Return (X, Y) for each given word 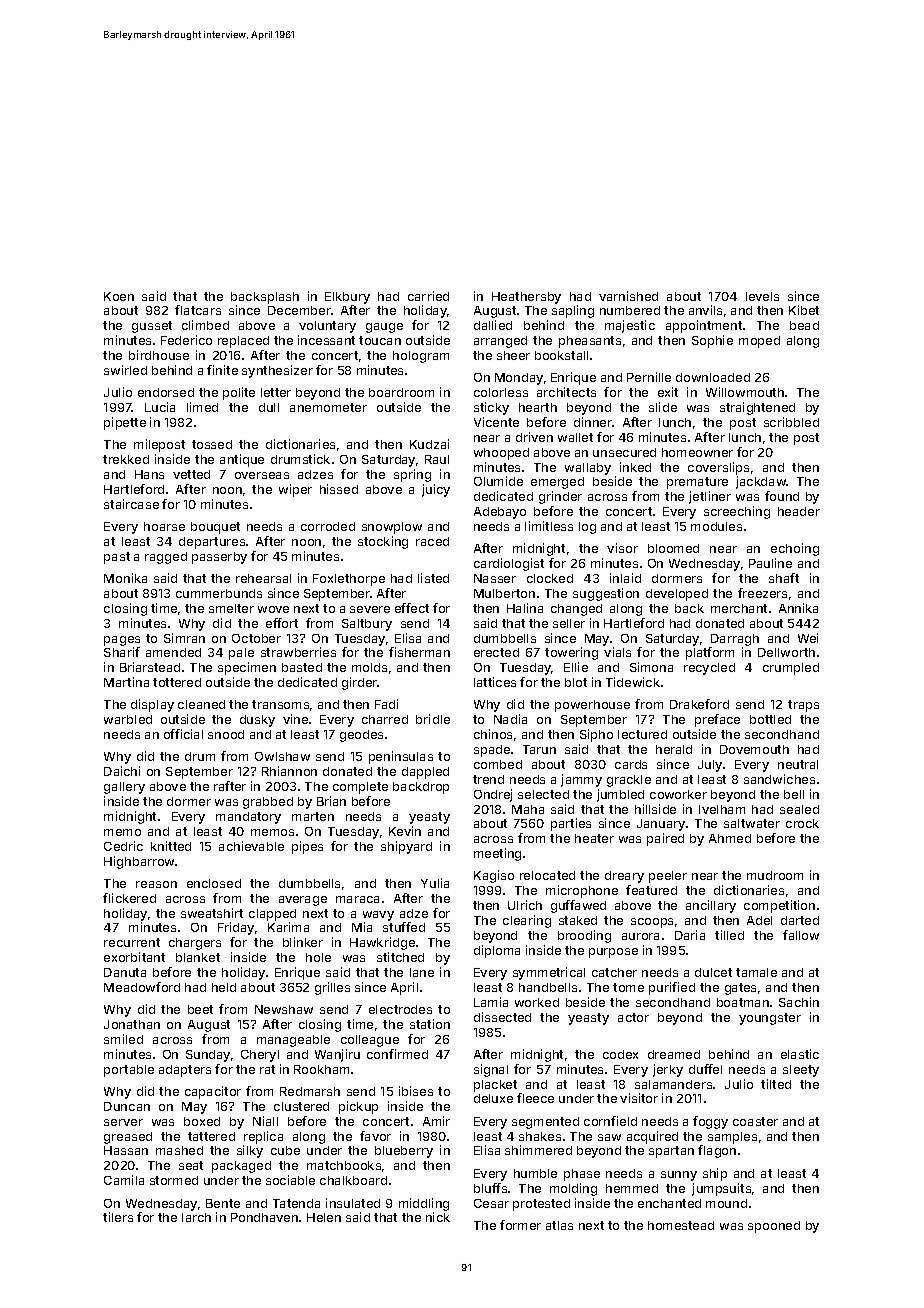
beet (200, 1009)
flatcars (198, 310)
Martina (126, 682)
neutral (798, 764)
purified (672, 988)
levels (762, 296)
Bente (223, 1203)
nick (438, 1217)
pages (122, 641)
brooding (584, 936)
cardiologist (509, 564)
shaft (784, 578)
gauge (384, 328)
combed (498, 764)
